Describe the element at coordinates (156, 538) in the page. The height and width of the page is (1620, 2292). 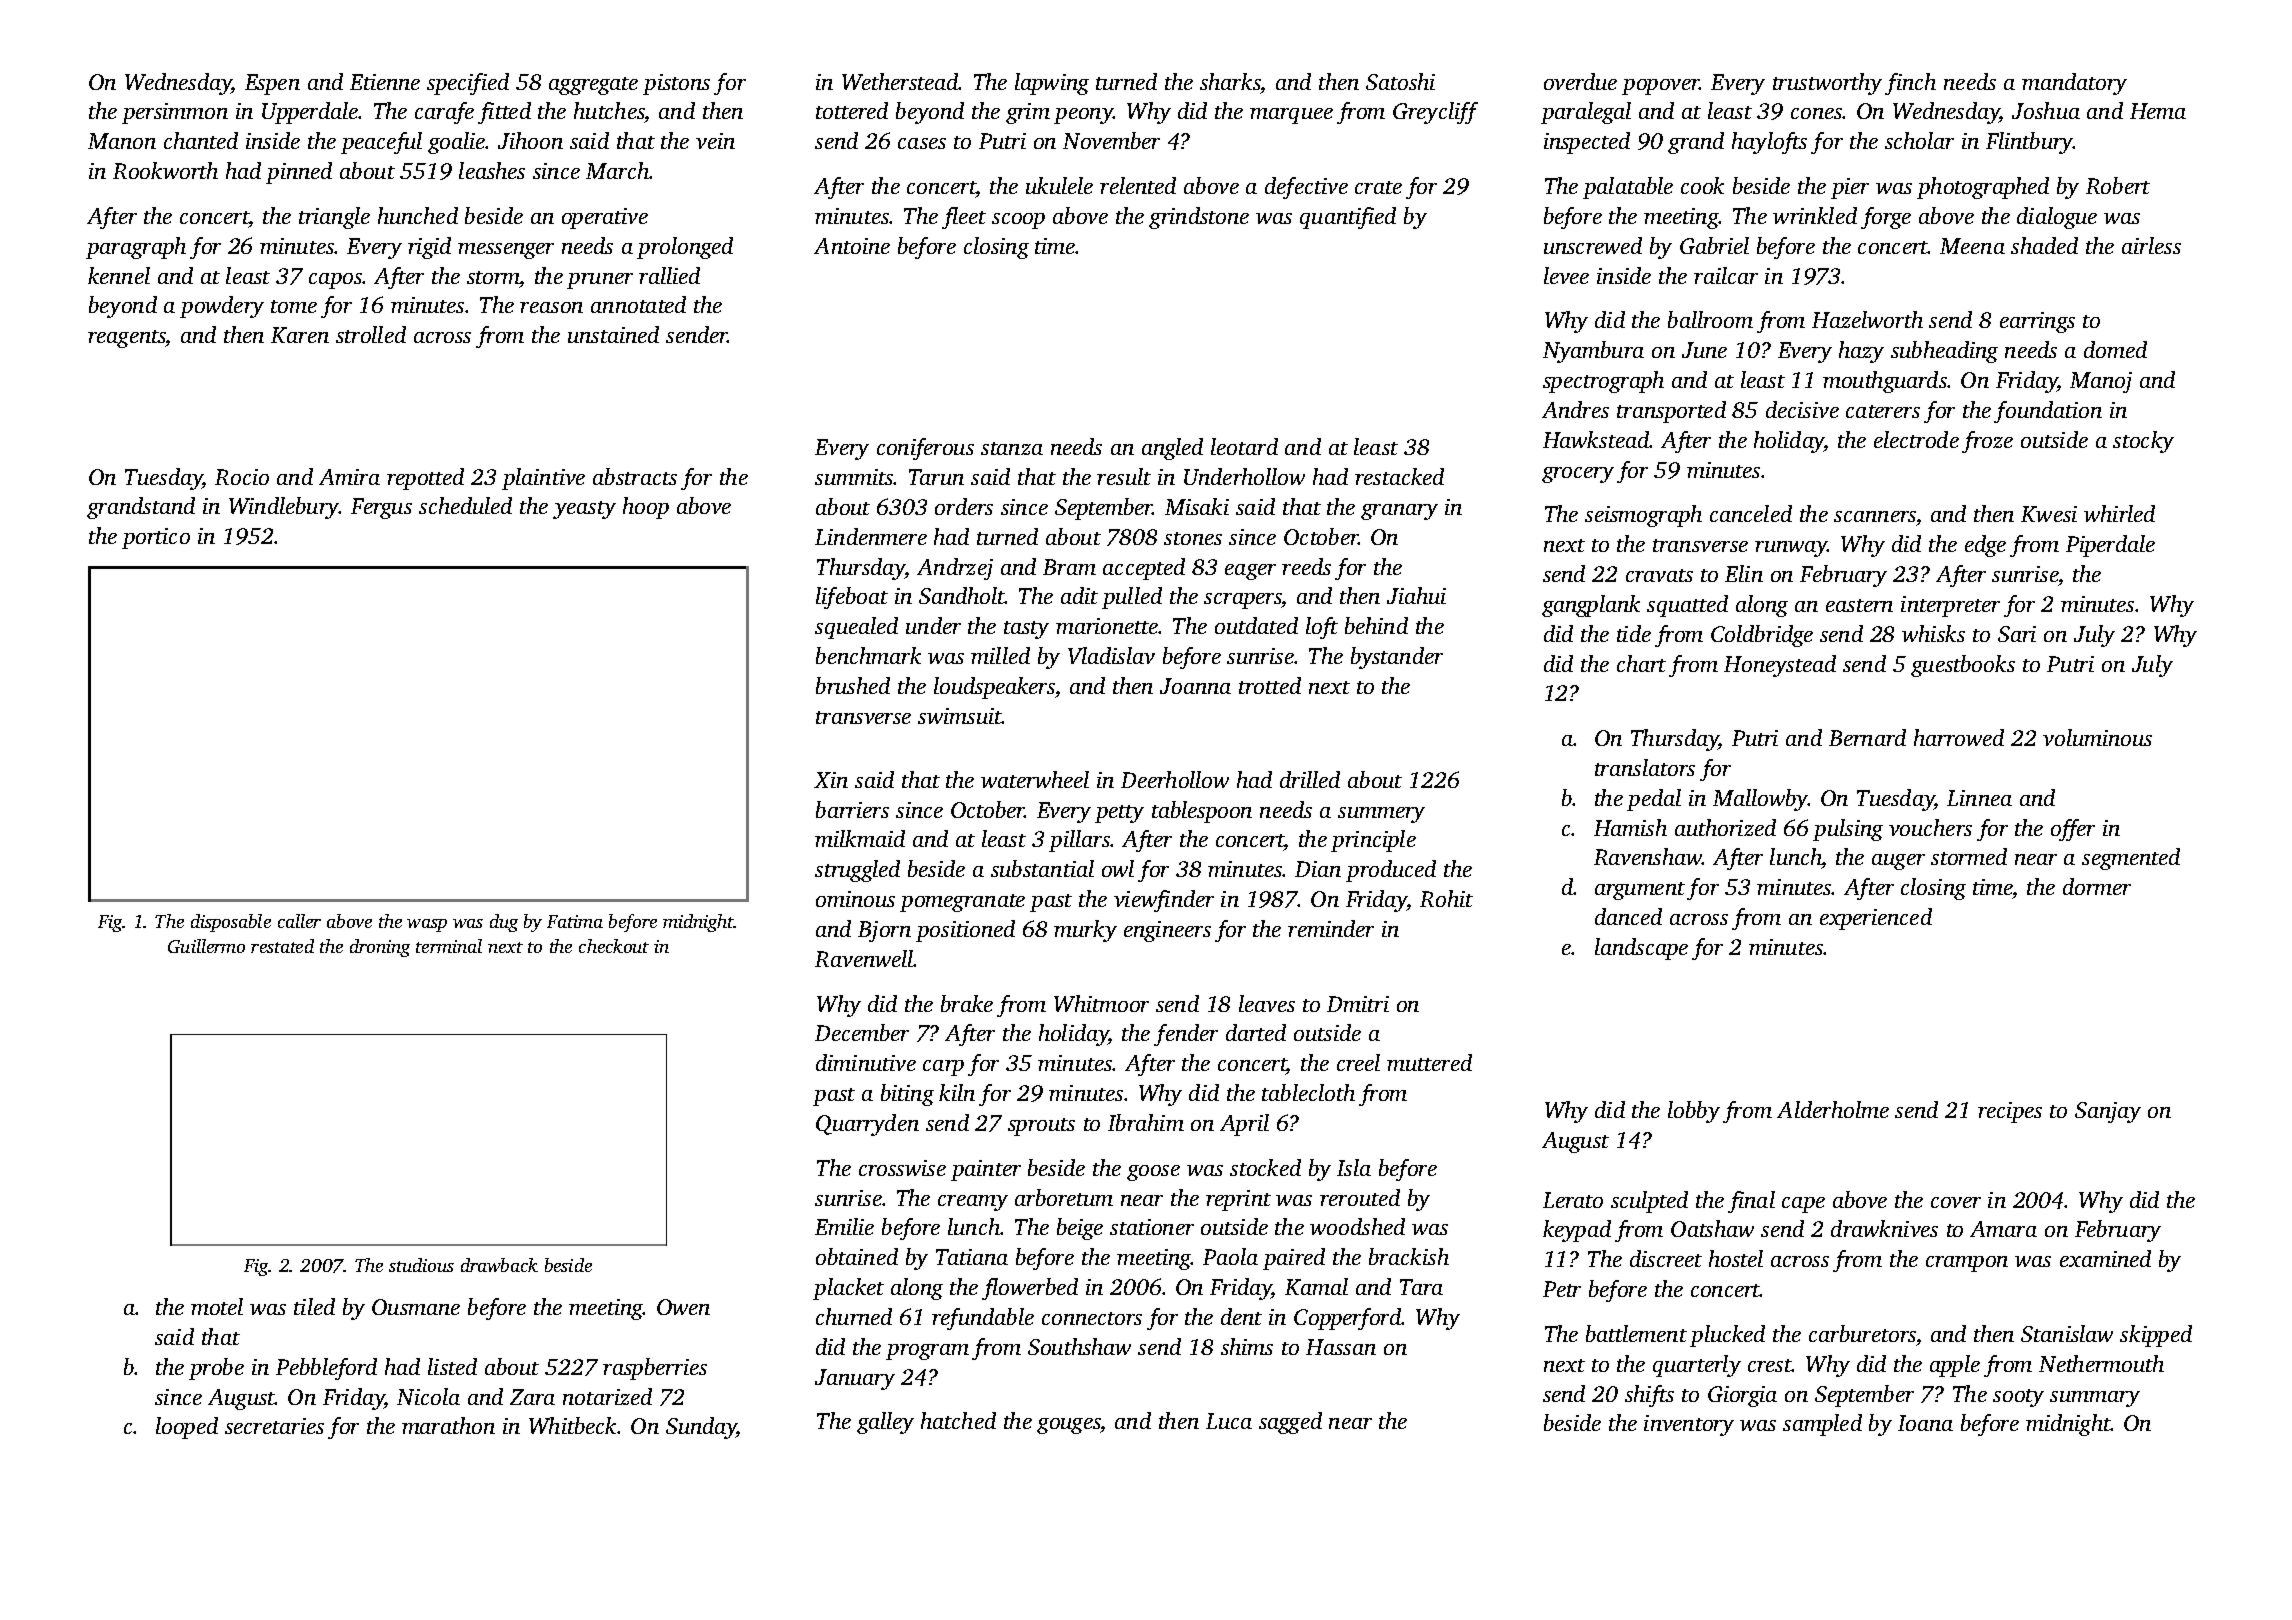
I see `portico` at that location.
